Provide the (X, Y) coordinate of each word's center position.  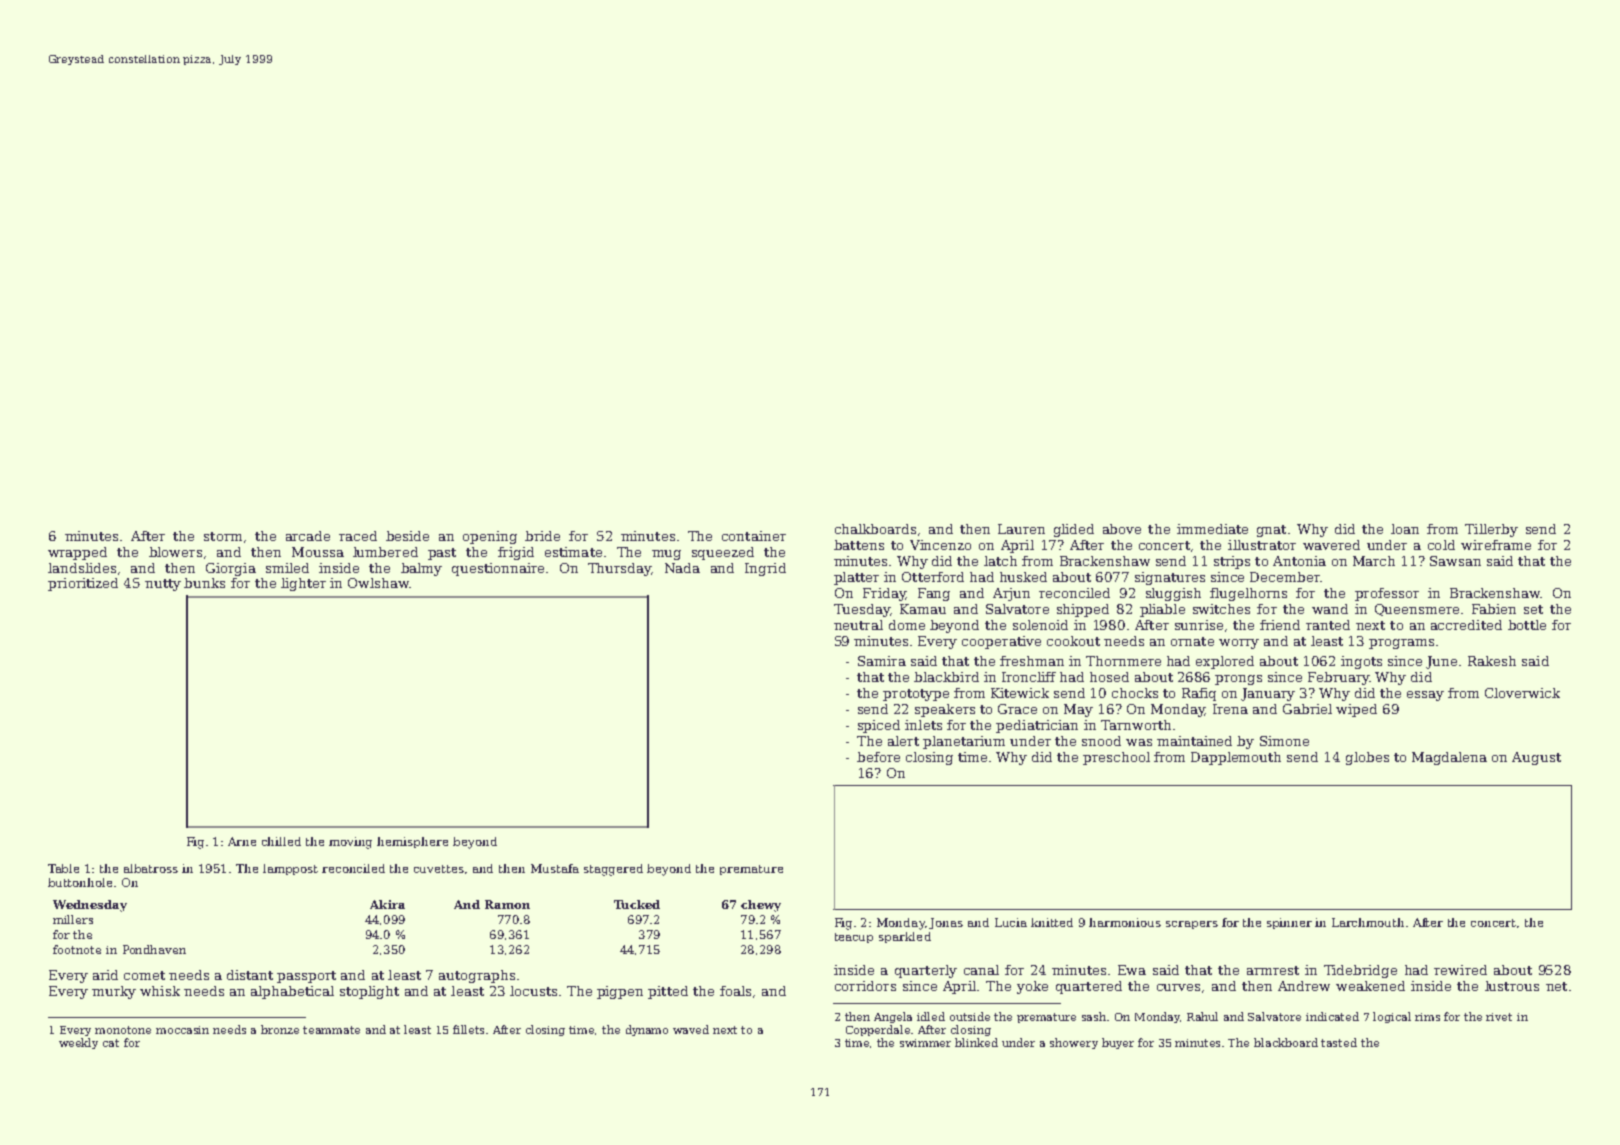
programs (1401, 644)
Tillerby (1491, 530)
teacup (854, 938)
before (878, 757)
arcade (308, 536)
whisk (160, 991)
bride (542, 536)
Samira (882, 661)
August (1536, 758)
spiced (879, 726)
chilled (281, 841)
